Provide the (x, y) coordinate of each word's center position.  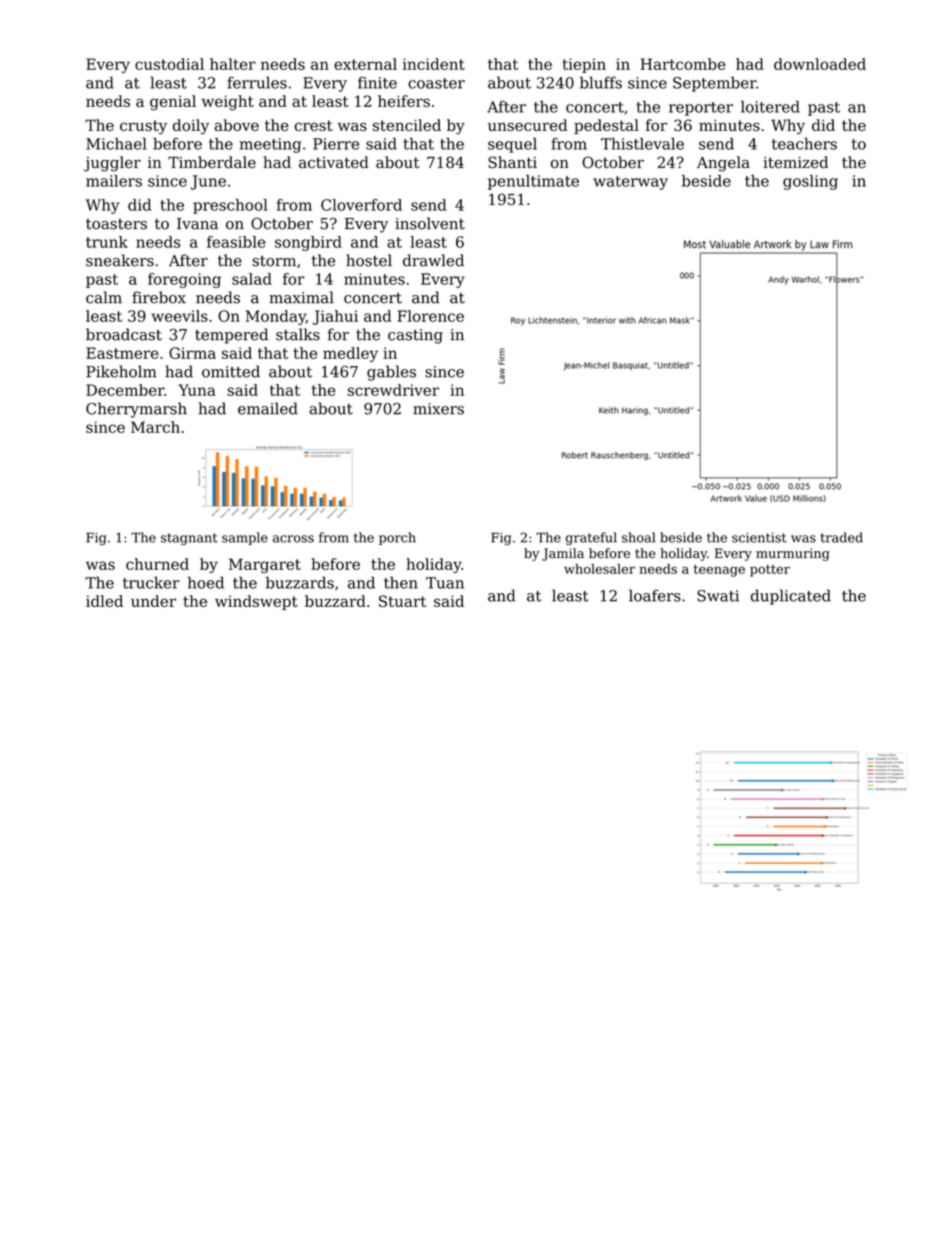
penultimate (533, 182)
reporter (701, 109)
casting (415, 336)
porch (397, 538)
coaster (436, 83)
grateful (591, 538)
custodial (169, 64)
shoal (638, 537)
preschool (230, 206)
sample (245, 538)
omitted (231, 371)
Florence (430, 316)
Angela (723, 164)
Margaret (265, 565)
